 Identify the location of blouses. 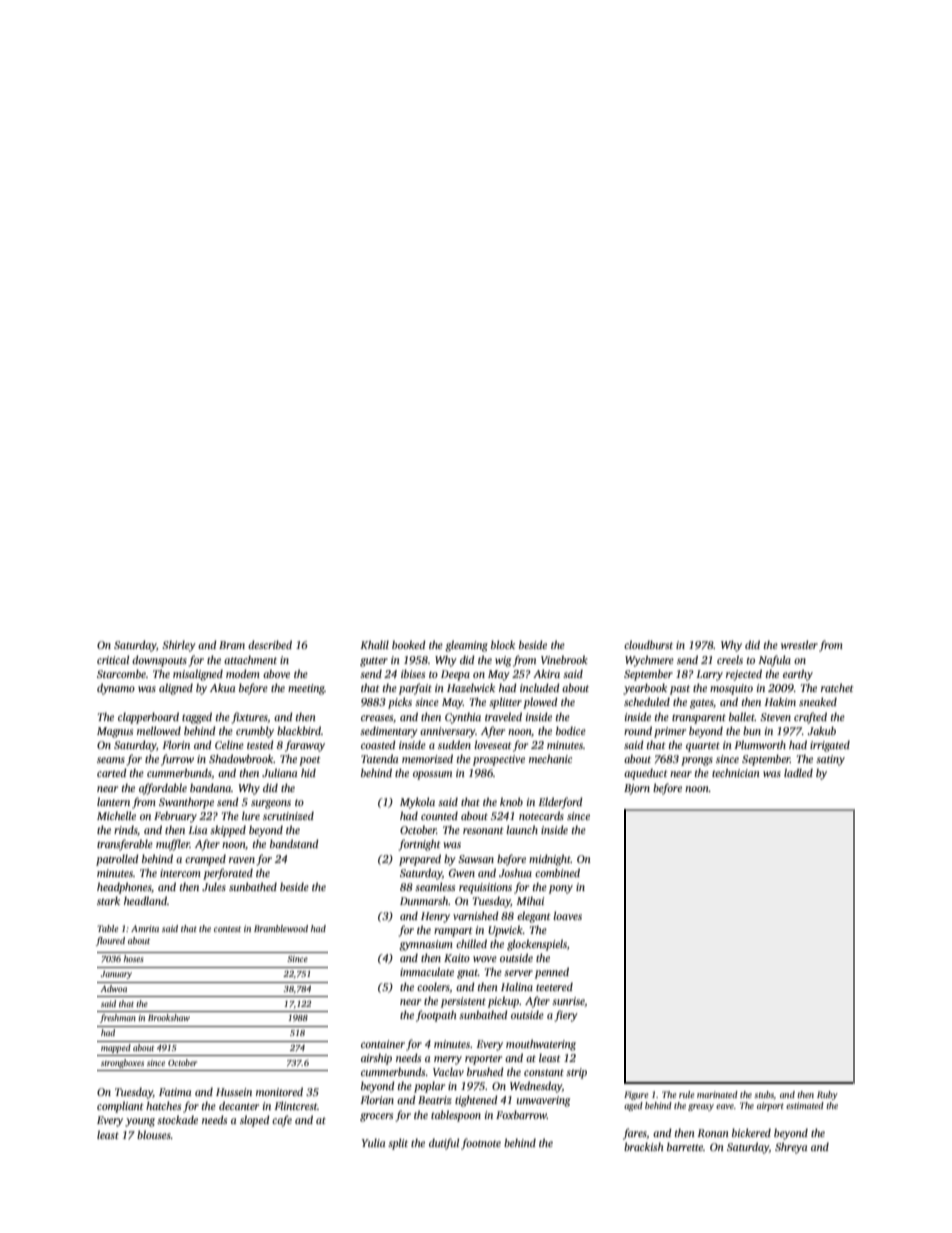
(154, 1134).
